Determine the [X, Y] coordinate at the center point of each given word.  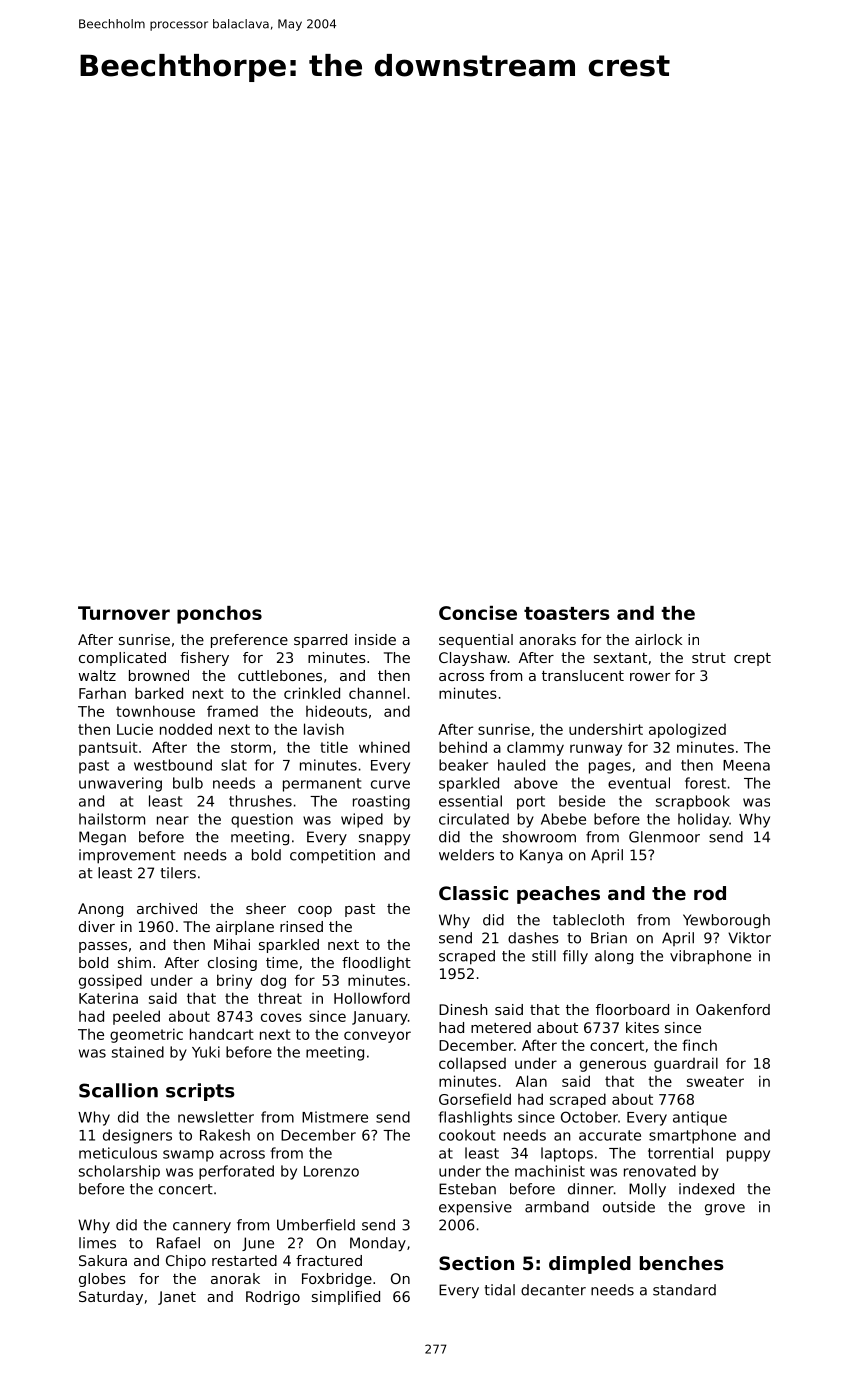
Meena [746, 765]
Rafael [178, 1243]
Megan [102, 838]
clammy [535, 748]
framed [232, 711]
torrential [680, 1153]
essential [470, 801]
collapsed [472, 1064]
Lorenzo [331, 1171]
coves [281, 1017]
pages [610, 768]
